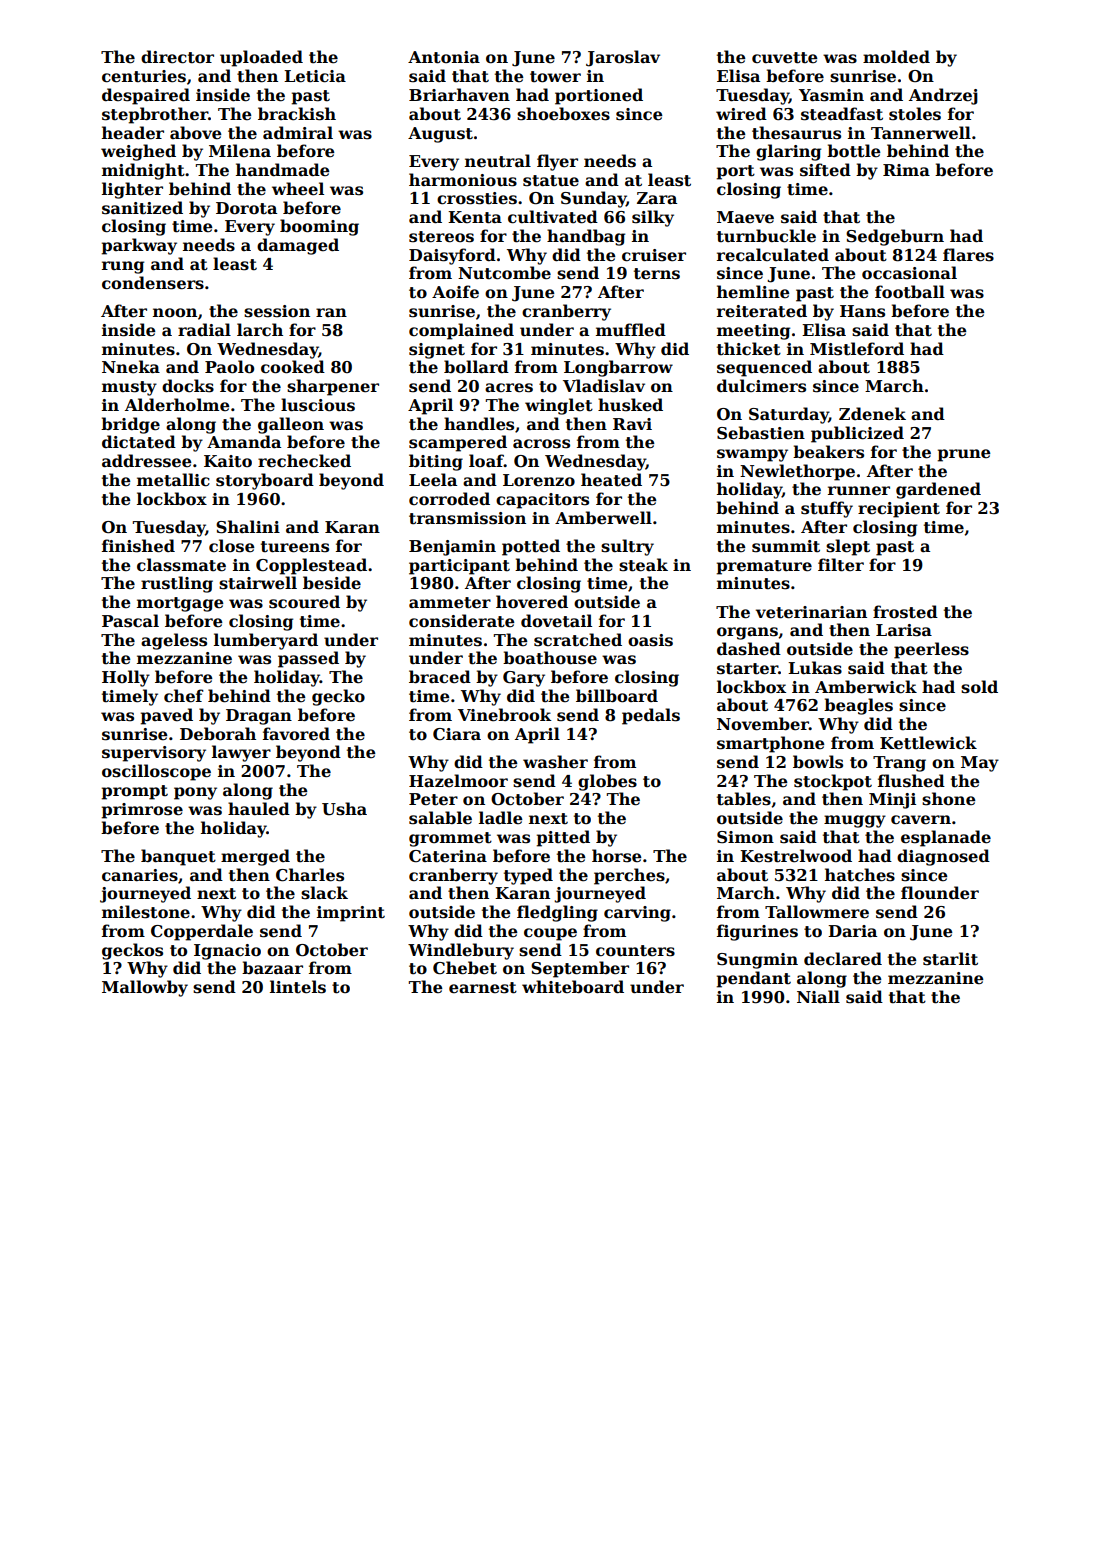  What do you see at coordinates (578, 640) in the screenshot?
I see `scratched` at bounding box center [578, 640].
